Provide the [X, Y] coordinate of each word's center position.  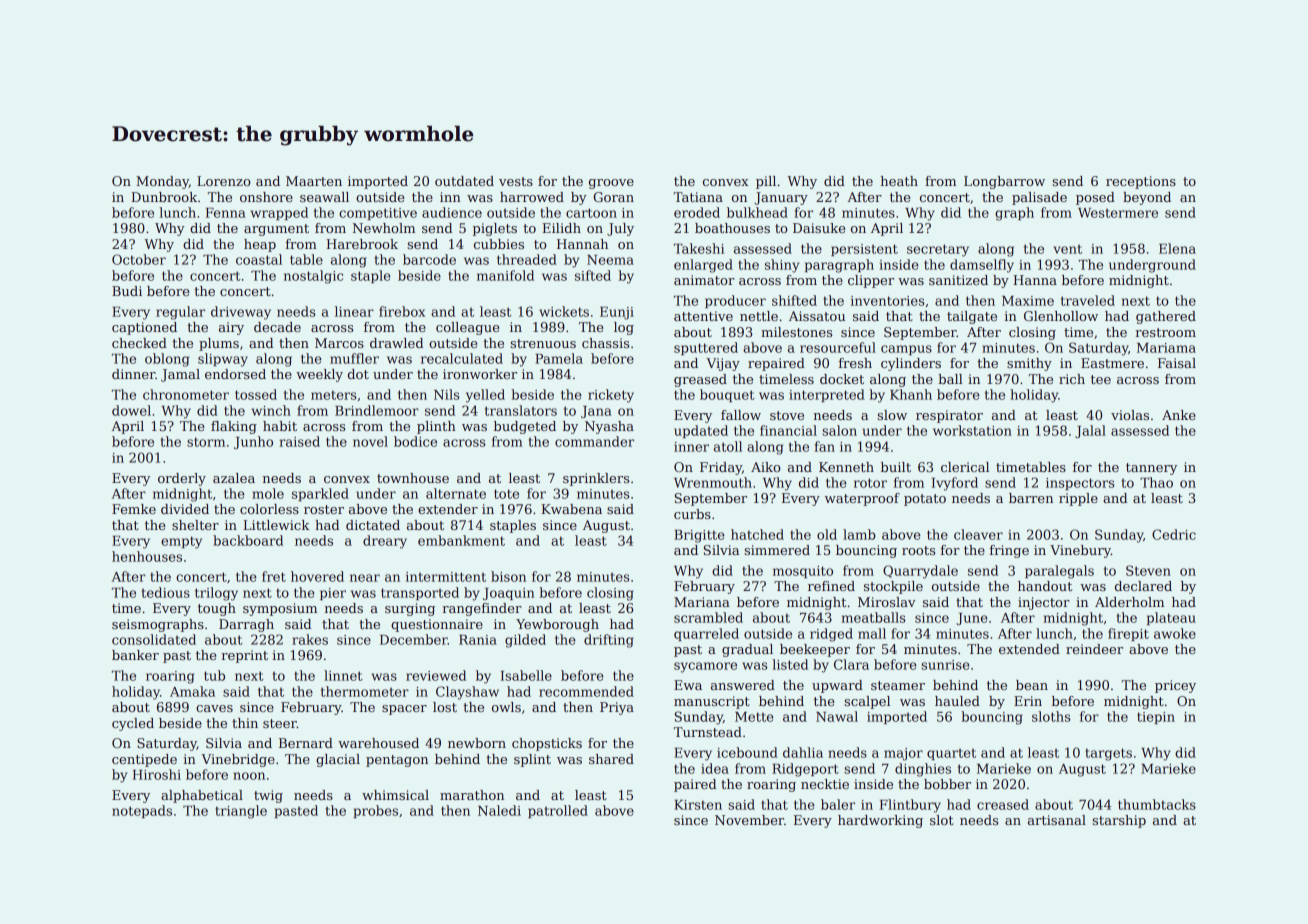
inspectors [1080, 484]
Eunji [617, 313]
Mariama [1166, 348]
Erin [1028, 701]
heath [899, 181]
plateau [1171, 618]
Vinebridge [238, 760]
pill [766, 182]
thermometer [365, 691]
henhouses [147, 556]
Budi [127, 291]
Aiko [766, 467]
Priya [617, 708]
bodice [415, 441]
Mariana [702, 602]
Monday [162, 182]
